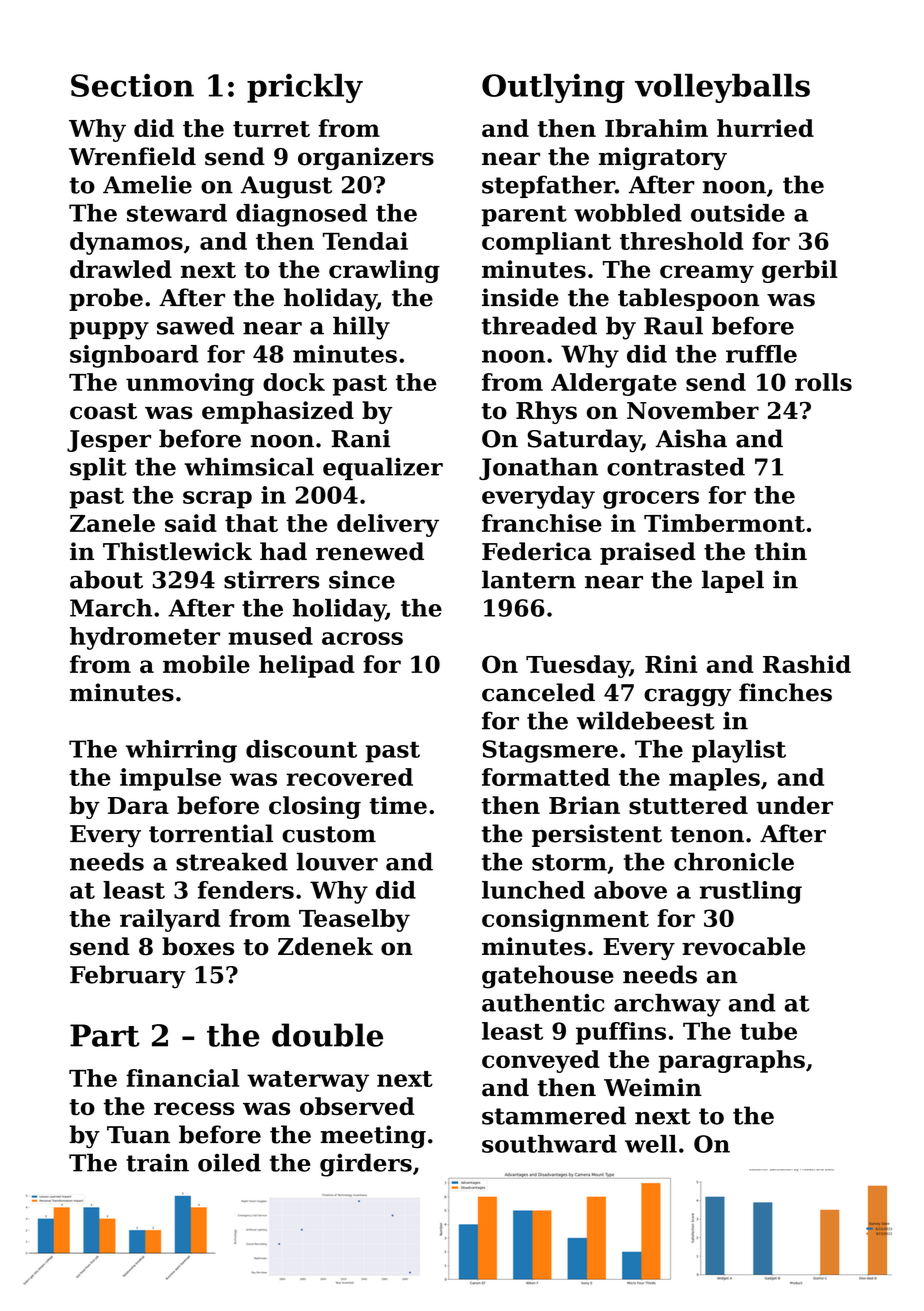 This image has height=1311, width=924. I want to click on torrential, so click(211, 833).
